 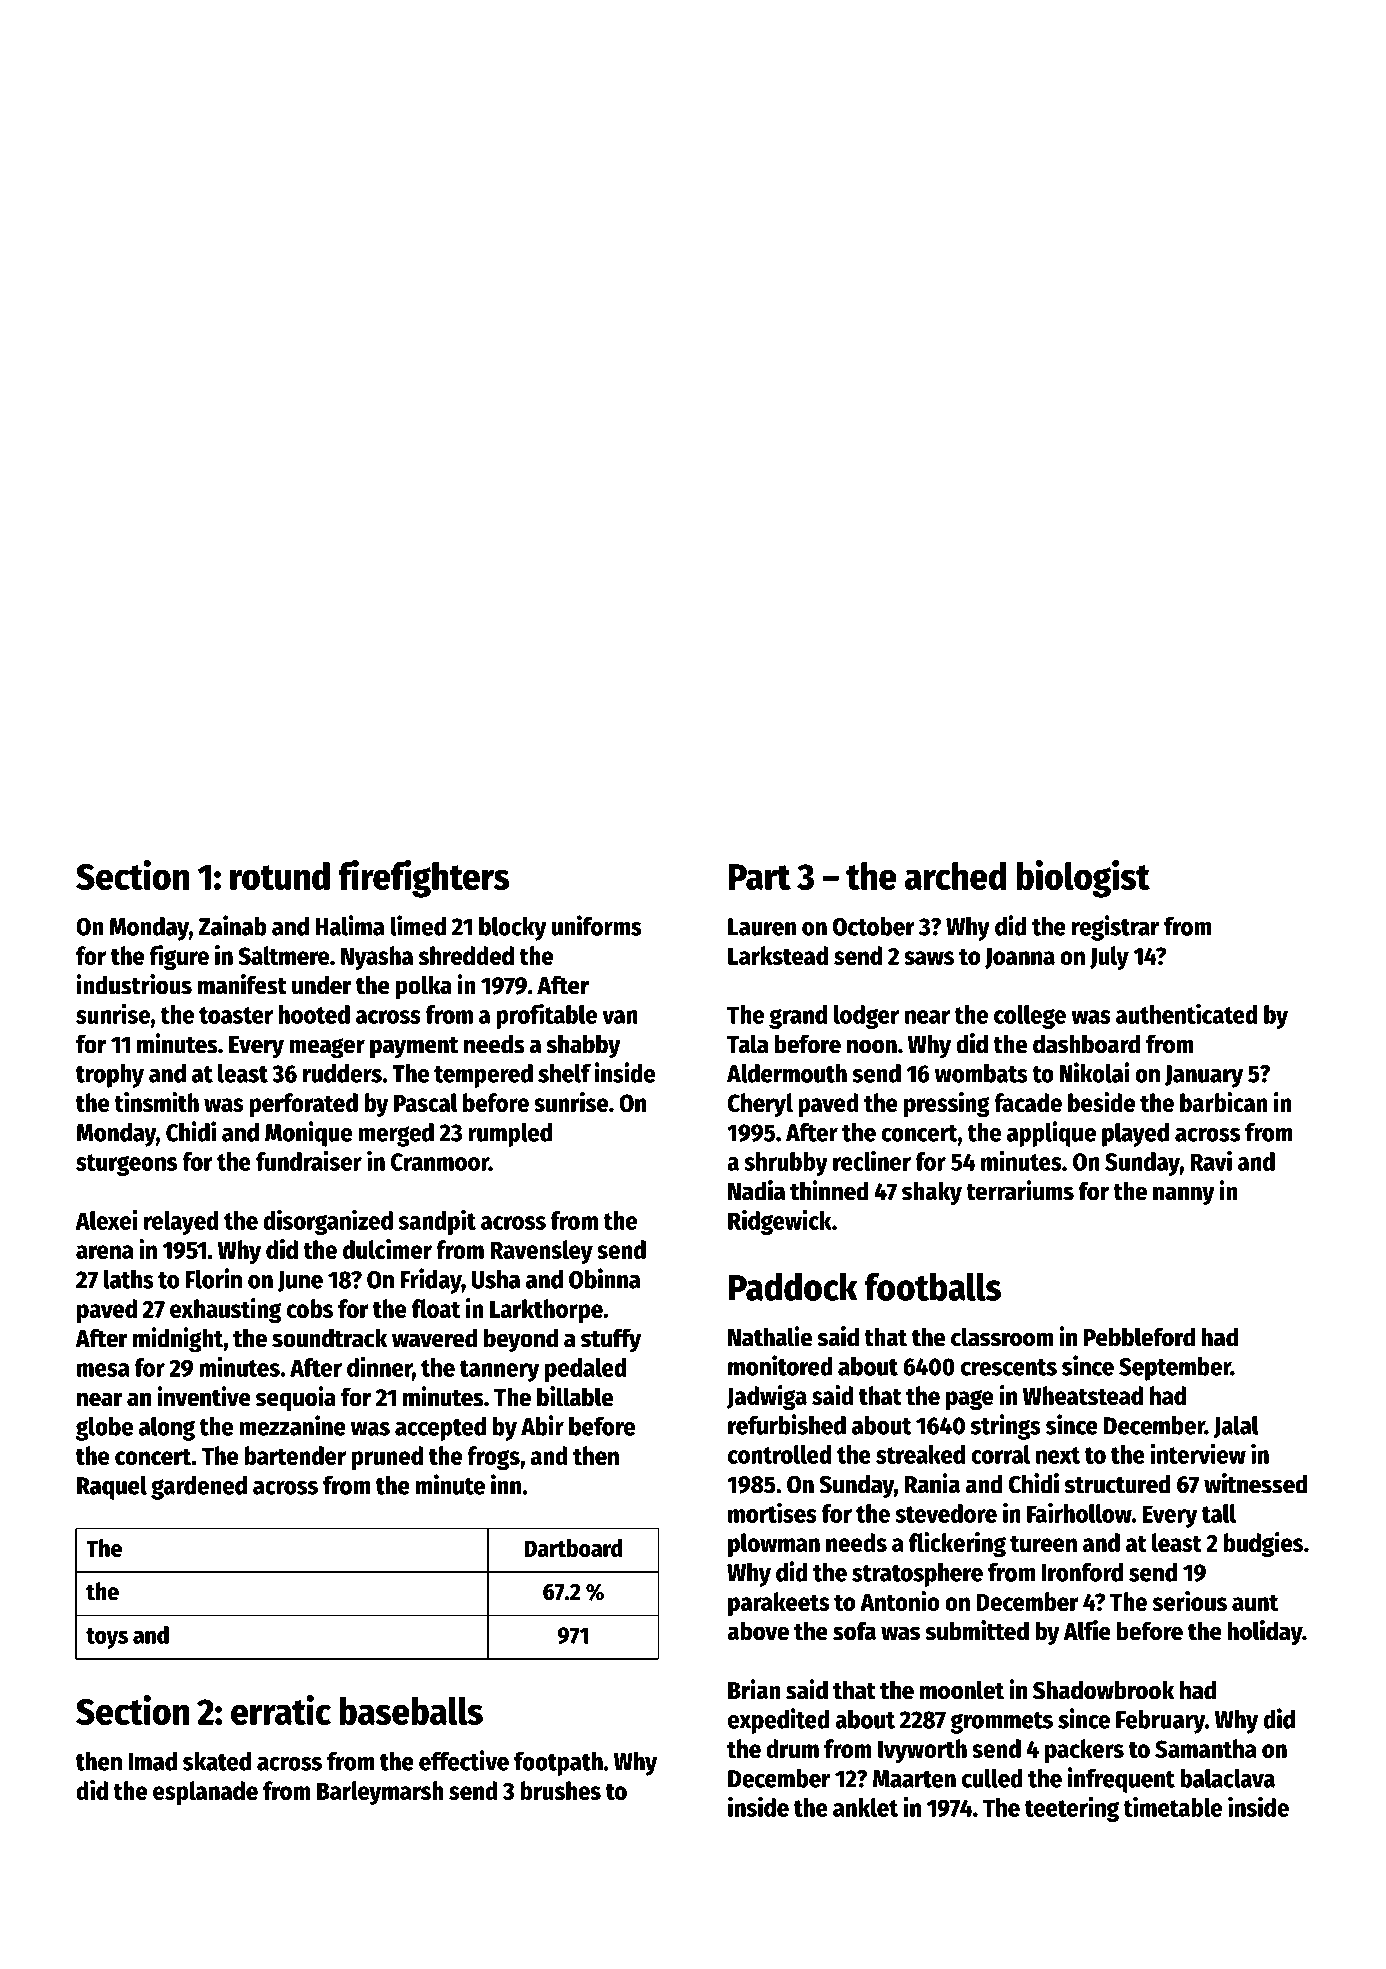 I want to click on footballs, so click(x=933, y=1286).
